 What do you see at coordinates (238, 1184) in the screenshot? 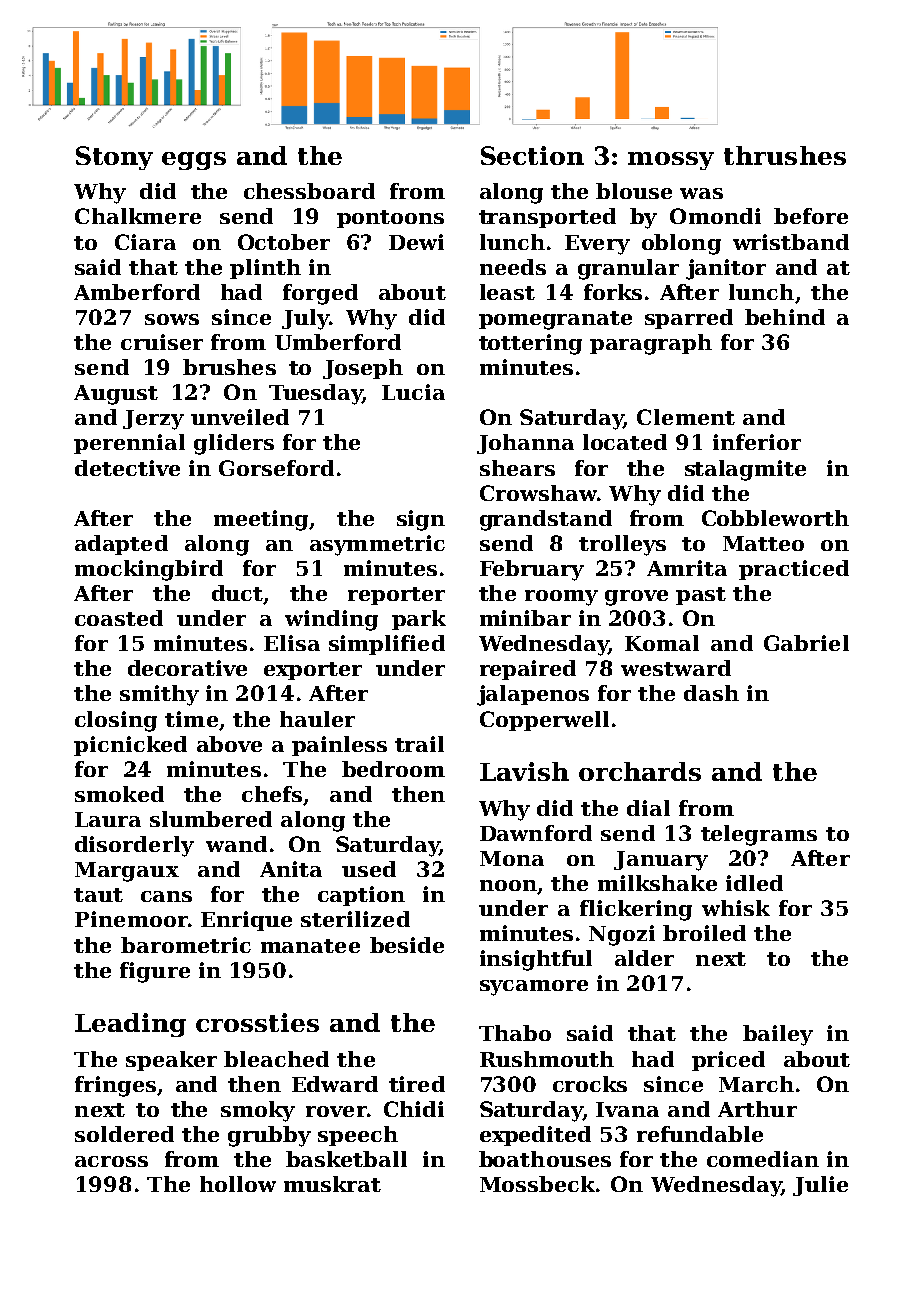
I see `hollow` at bounding box center [238, 1184].
